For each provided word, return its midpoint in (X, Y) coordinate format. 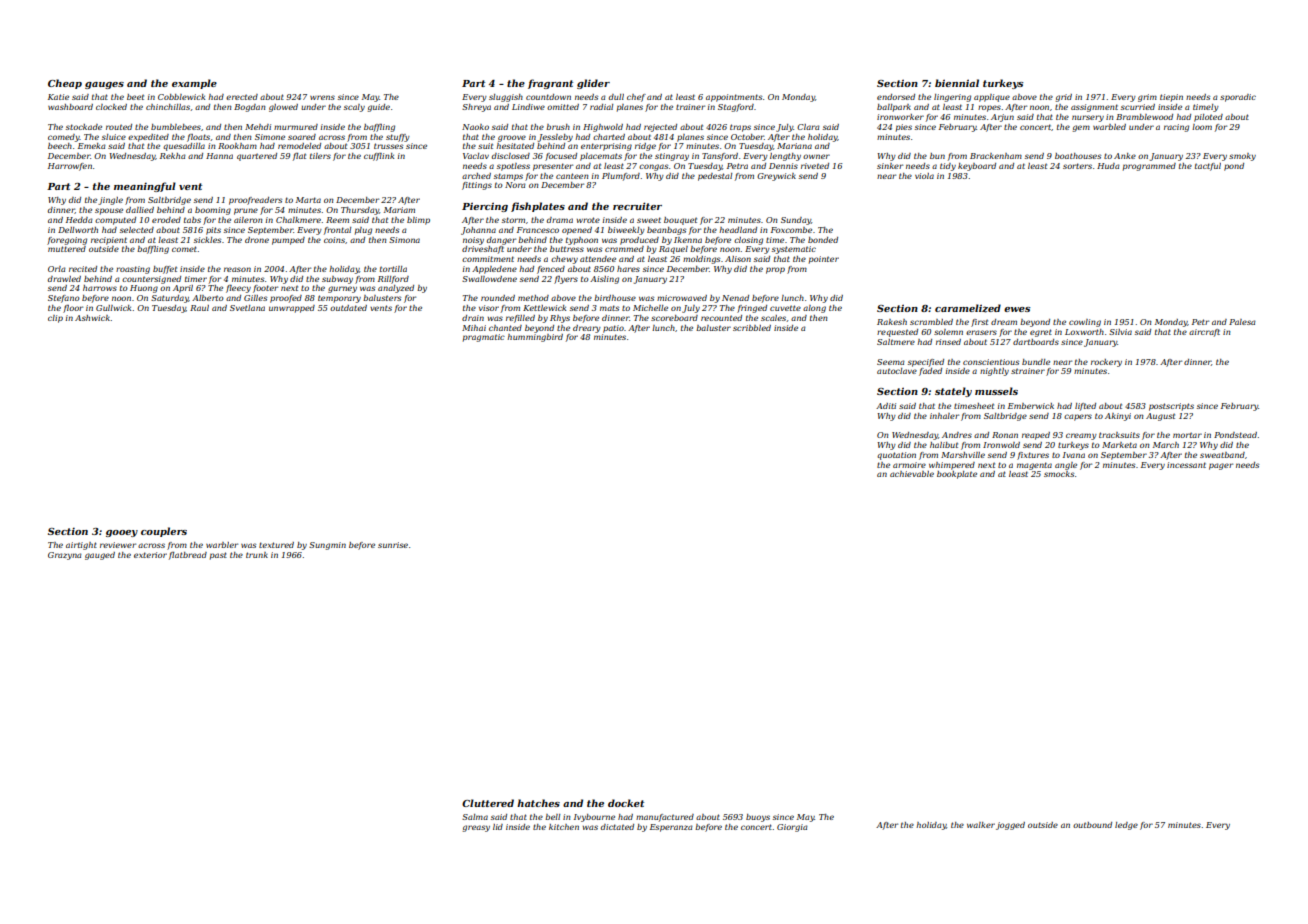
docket (626, 803)
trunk (257, 555)
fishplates (538, 207)
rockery (1106, 363)
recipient (109, 241)
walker (981, 825)
